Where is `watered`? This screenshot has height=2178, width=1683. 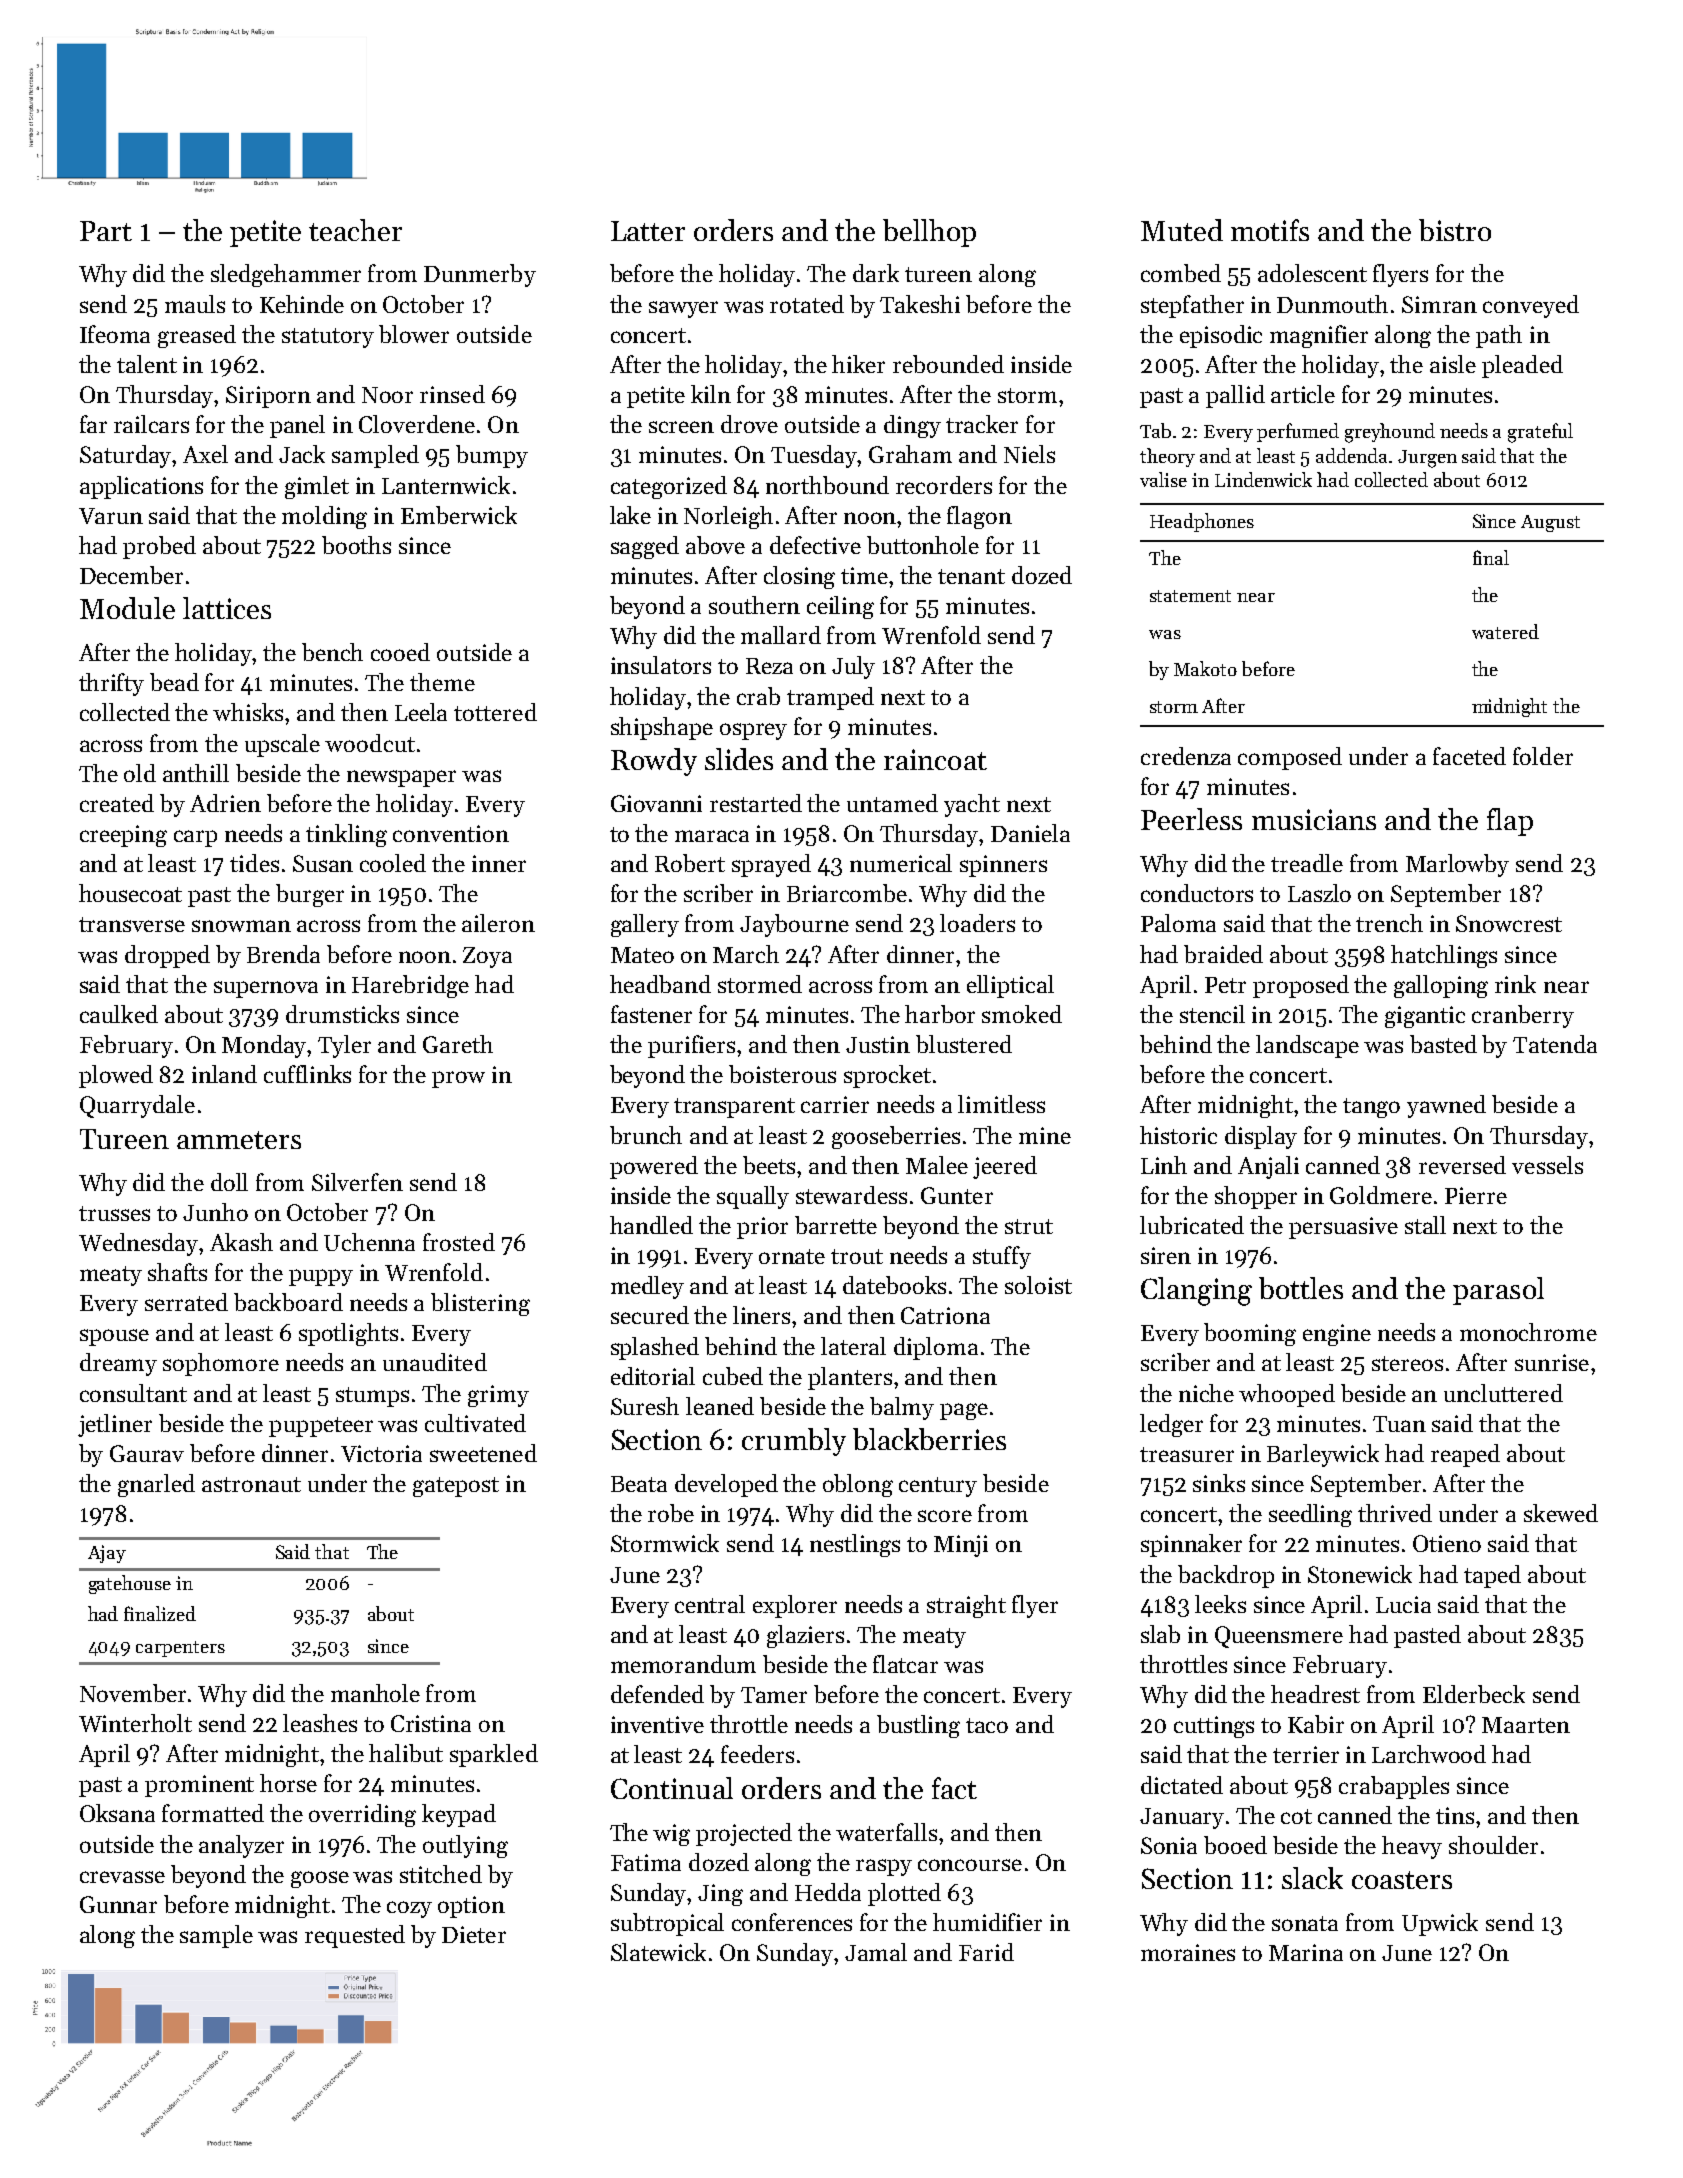 watered is located at coordinates (1505, 631).
